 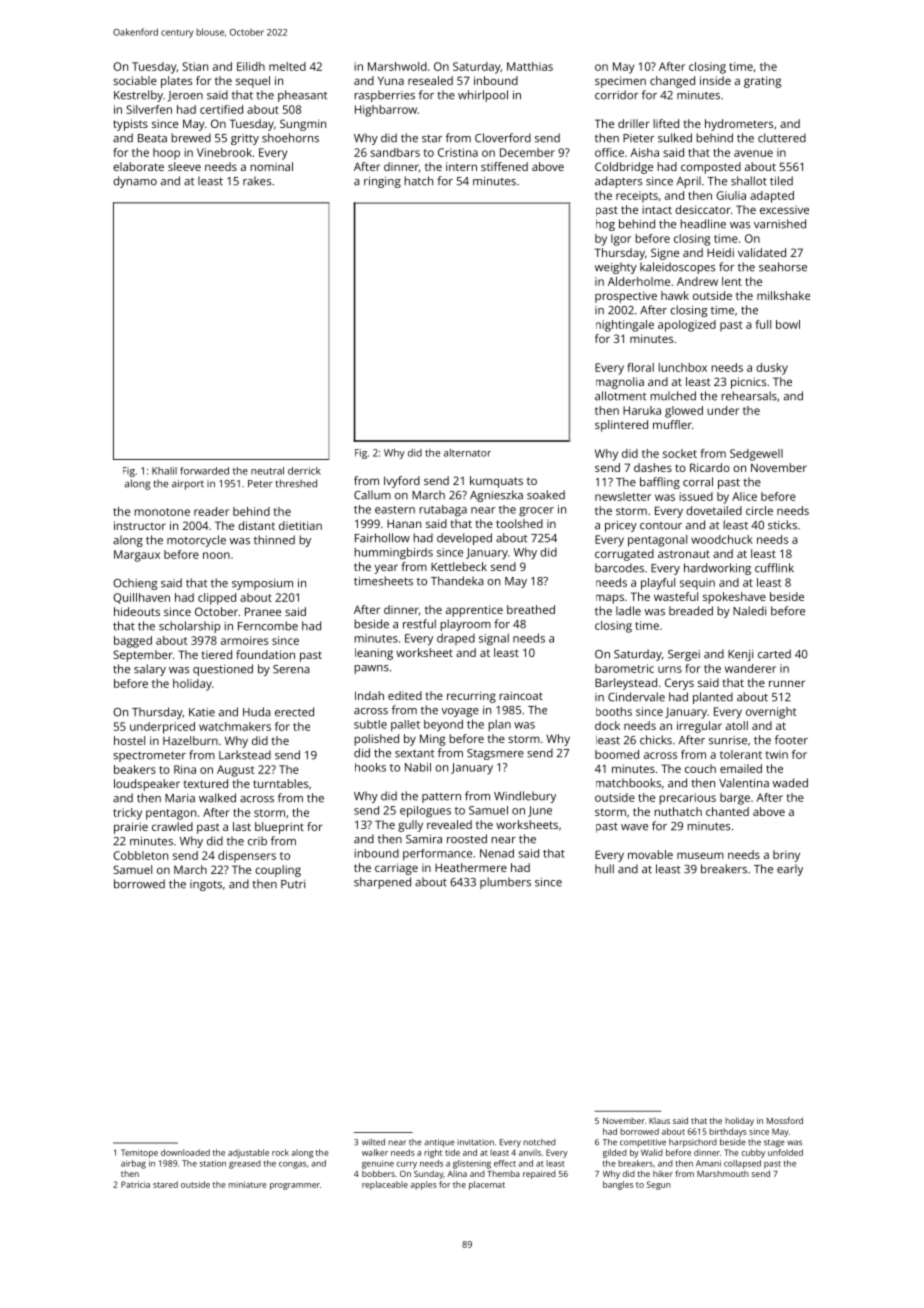 What do you see at coordinates (294, 712) in the screenshot?
I see `erected` at bounding box center [294, 712].
